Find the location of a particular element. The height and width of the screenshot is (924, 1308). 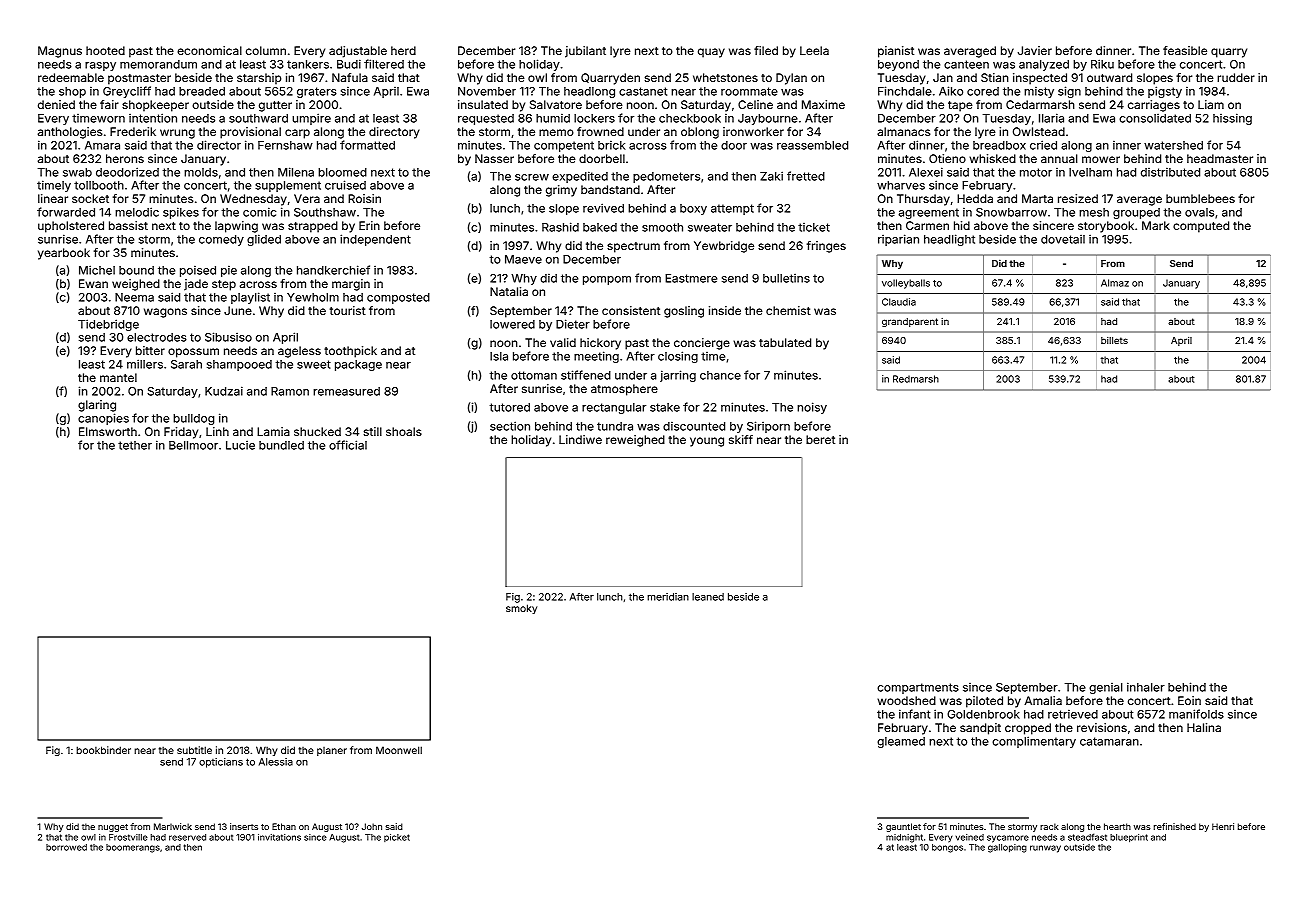

Ewan is located at coordinates (93, 283).
